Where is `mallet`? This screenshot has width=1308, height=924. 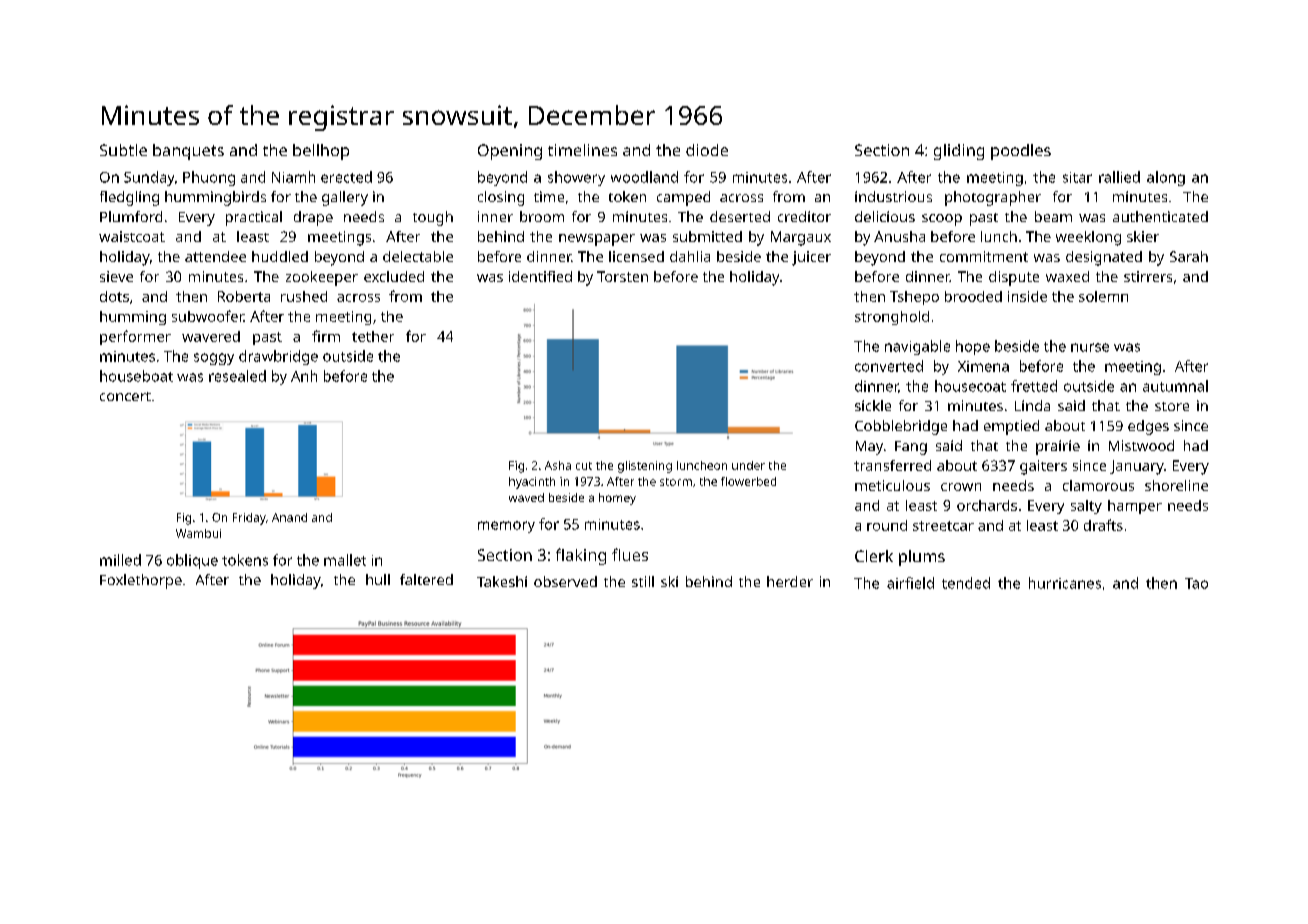
mallet is located at coordinates (345, 560).
